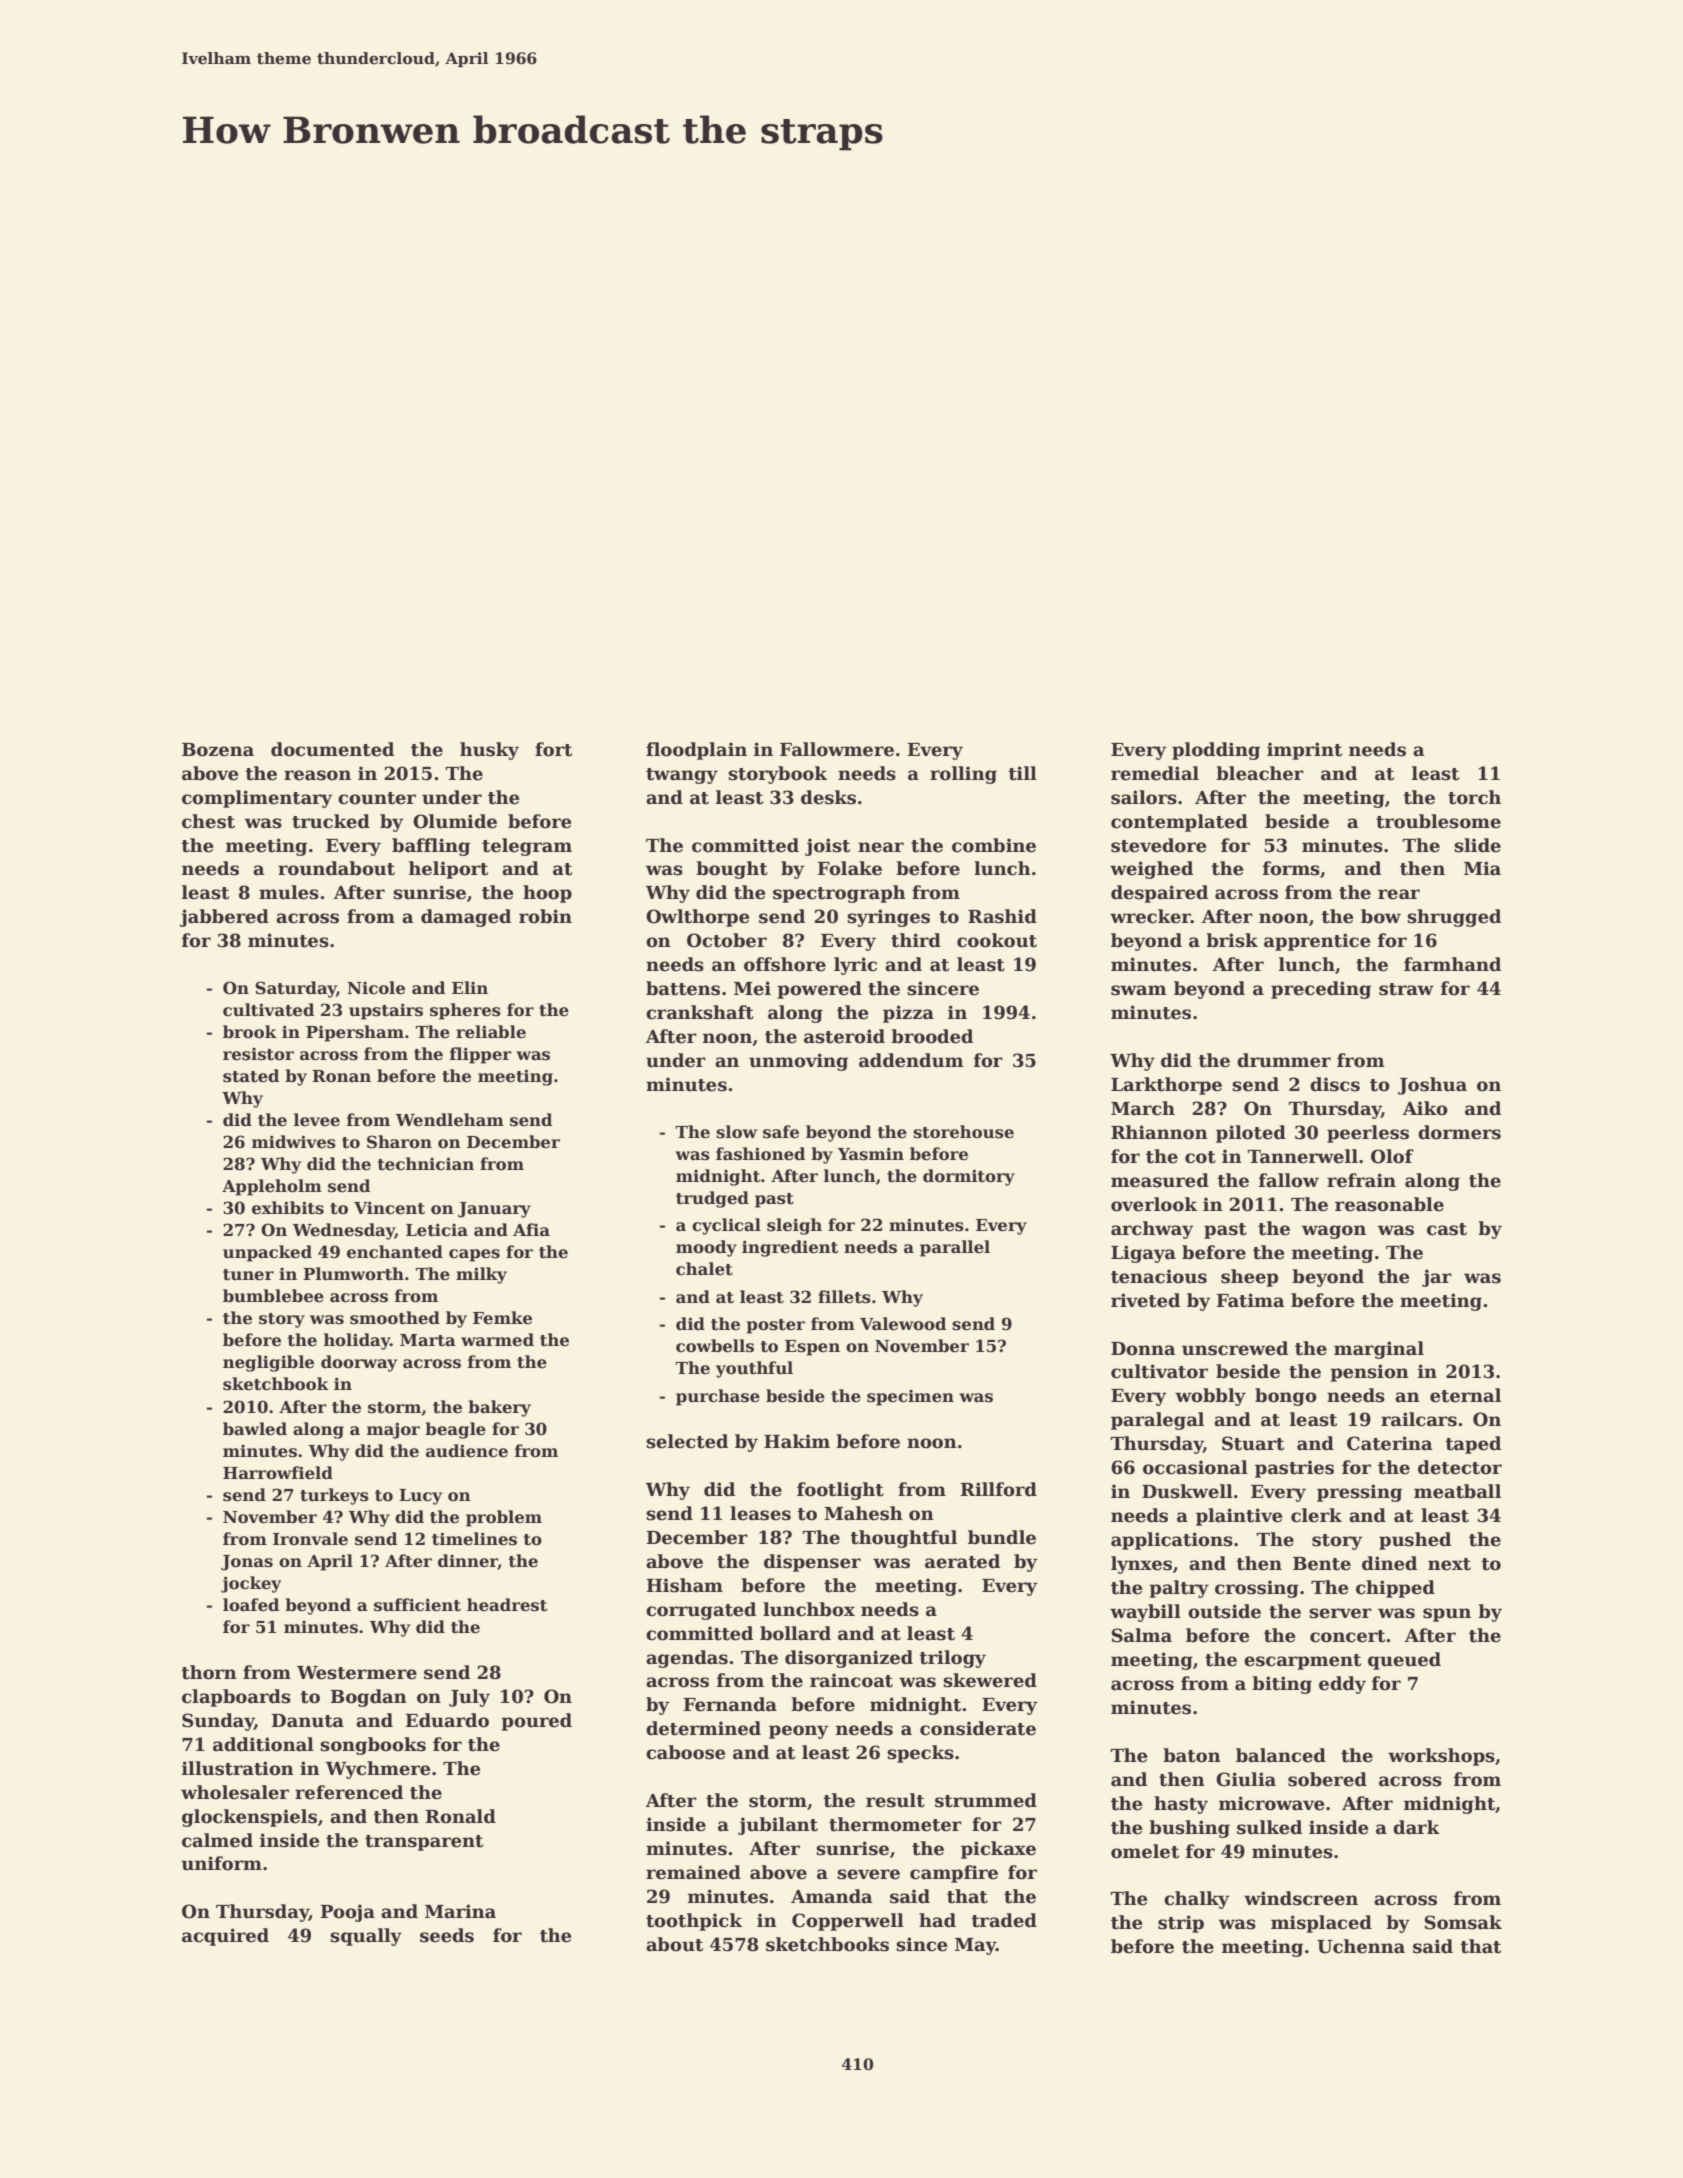  Describe the element at coordinates (332, 749) in the document. I see `documented` at that location.
